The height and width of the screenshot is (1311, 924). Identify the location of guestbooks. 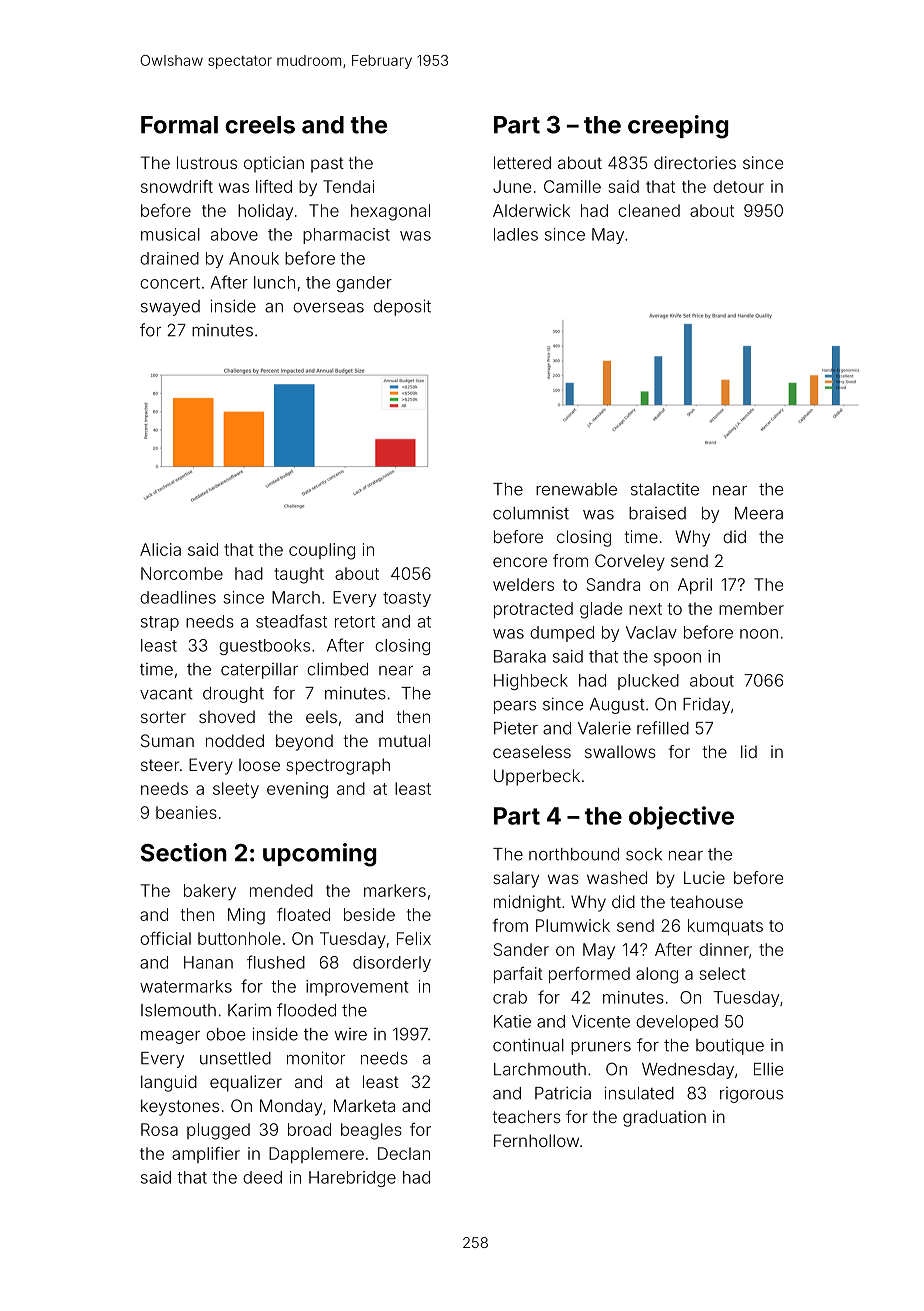
(264, 647).
